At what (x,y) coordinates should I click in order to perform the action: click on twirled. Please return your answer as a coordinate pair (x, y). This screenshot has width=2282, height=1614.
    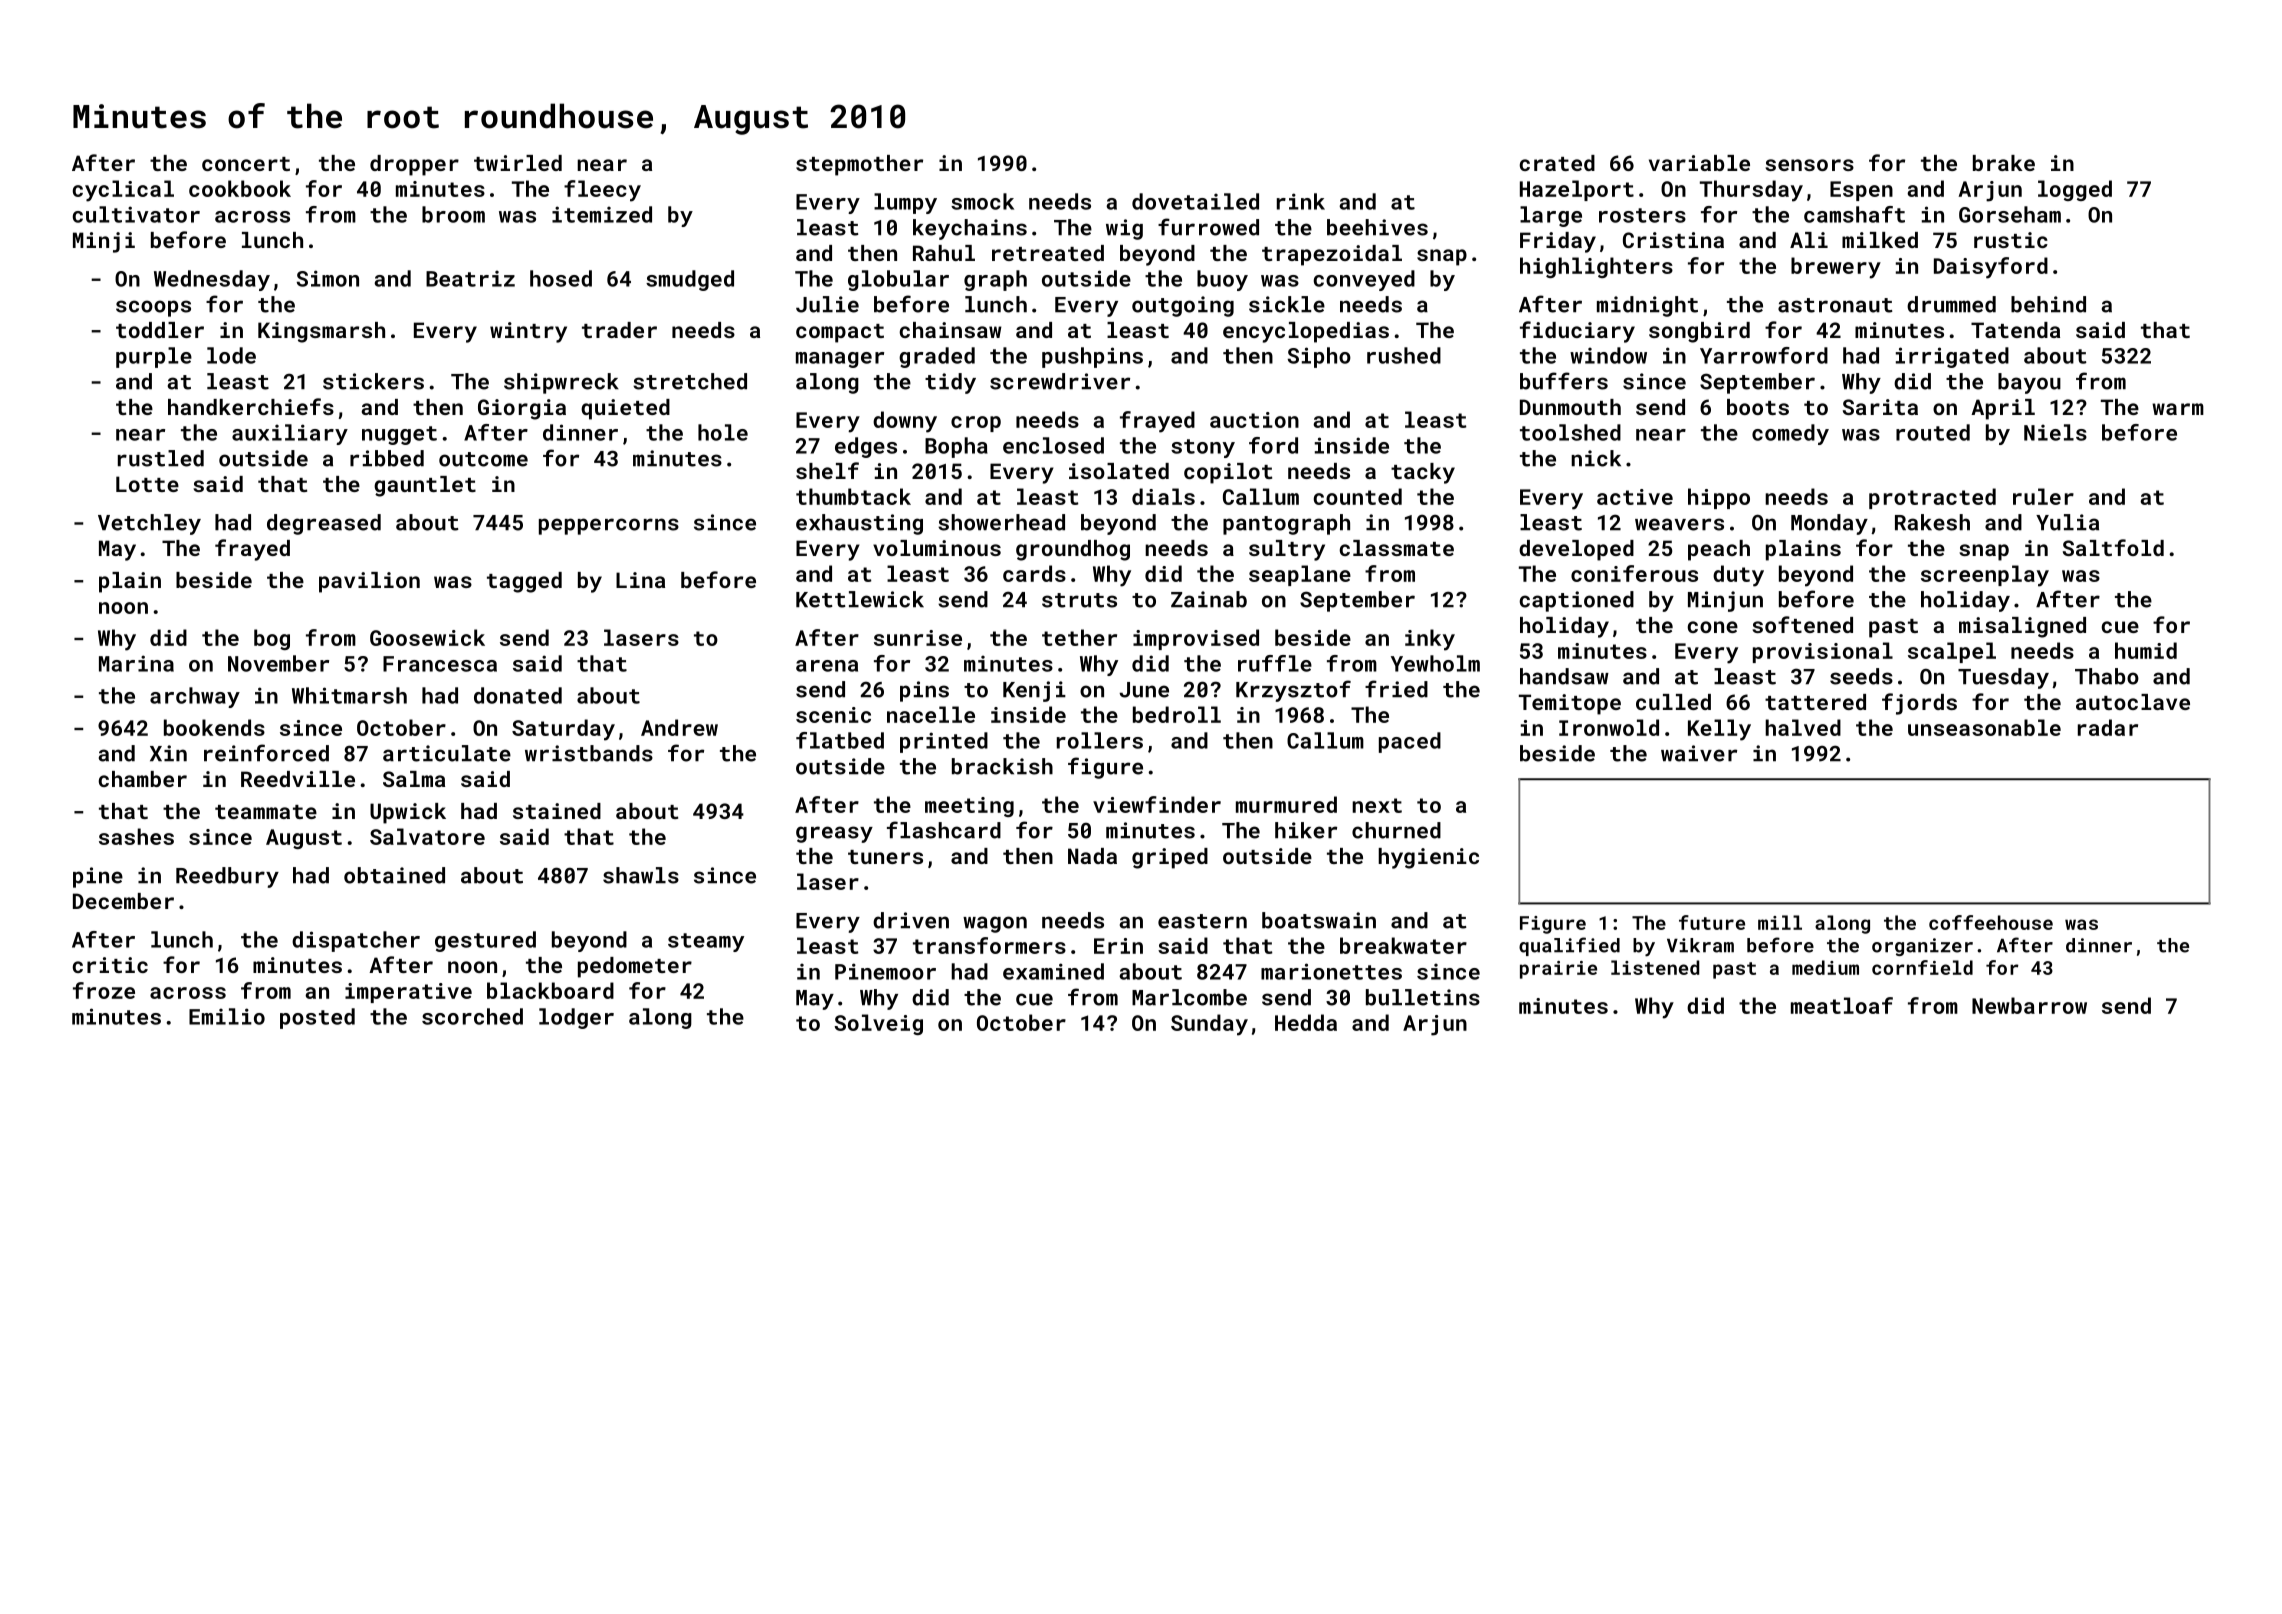
    Looking at the image, I should click on (518, 163).
